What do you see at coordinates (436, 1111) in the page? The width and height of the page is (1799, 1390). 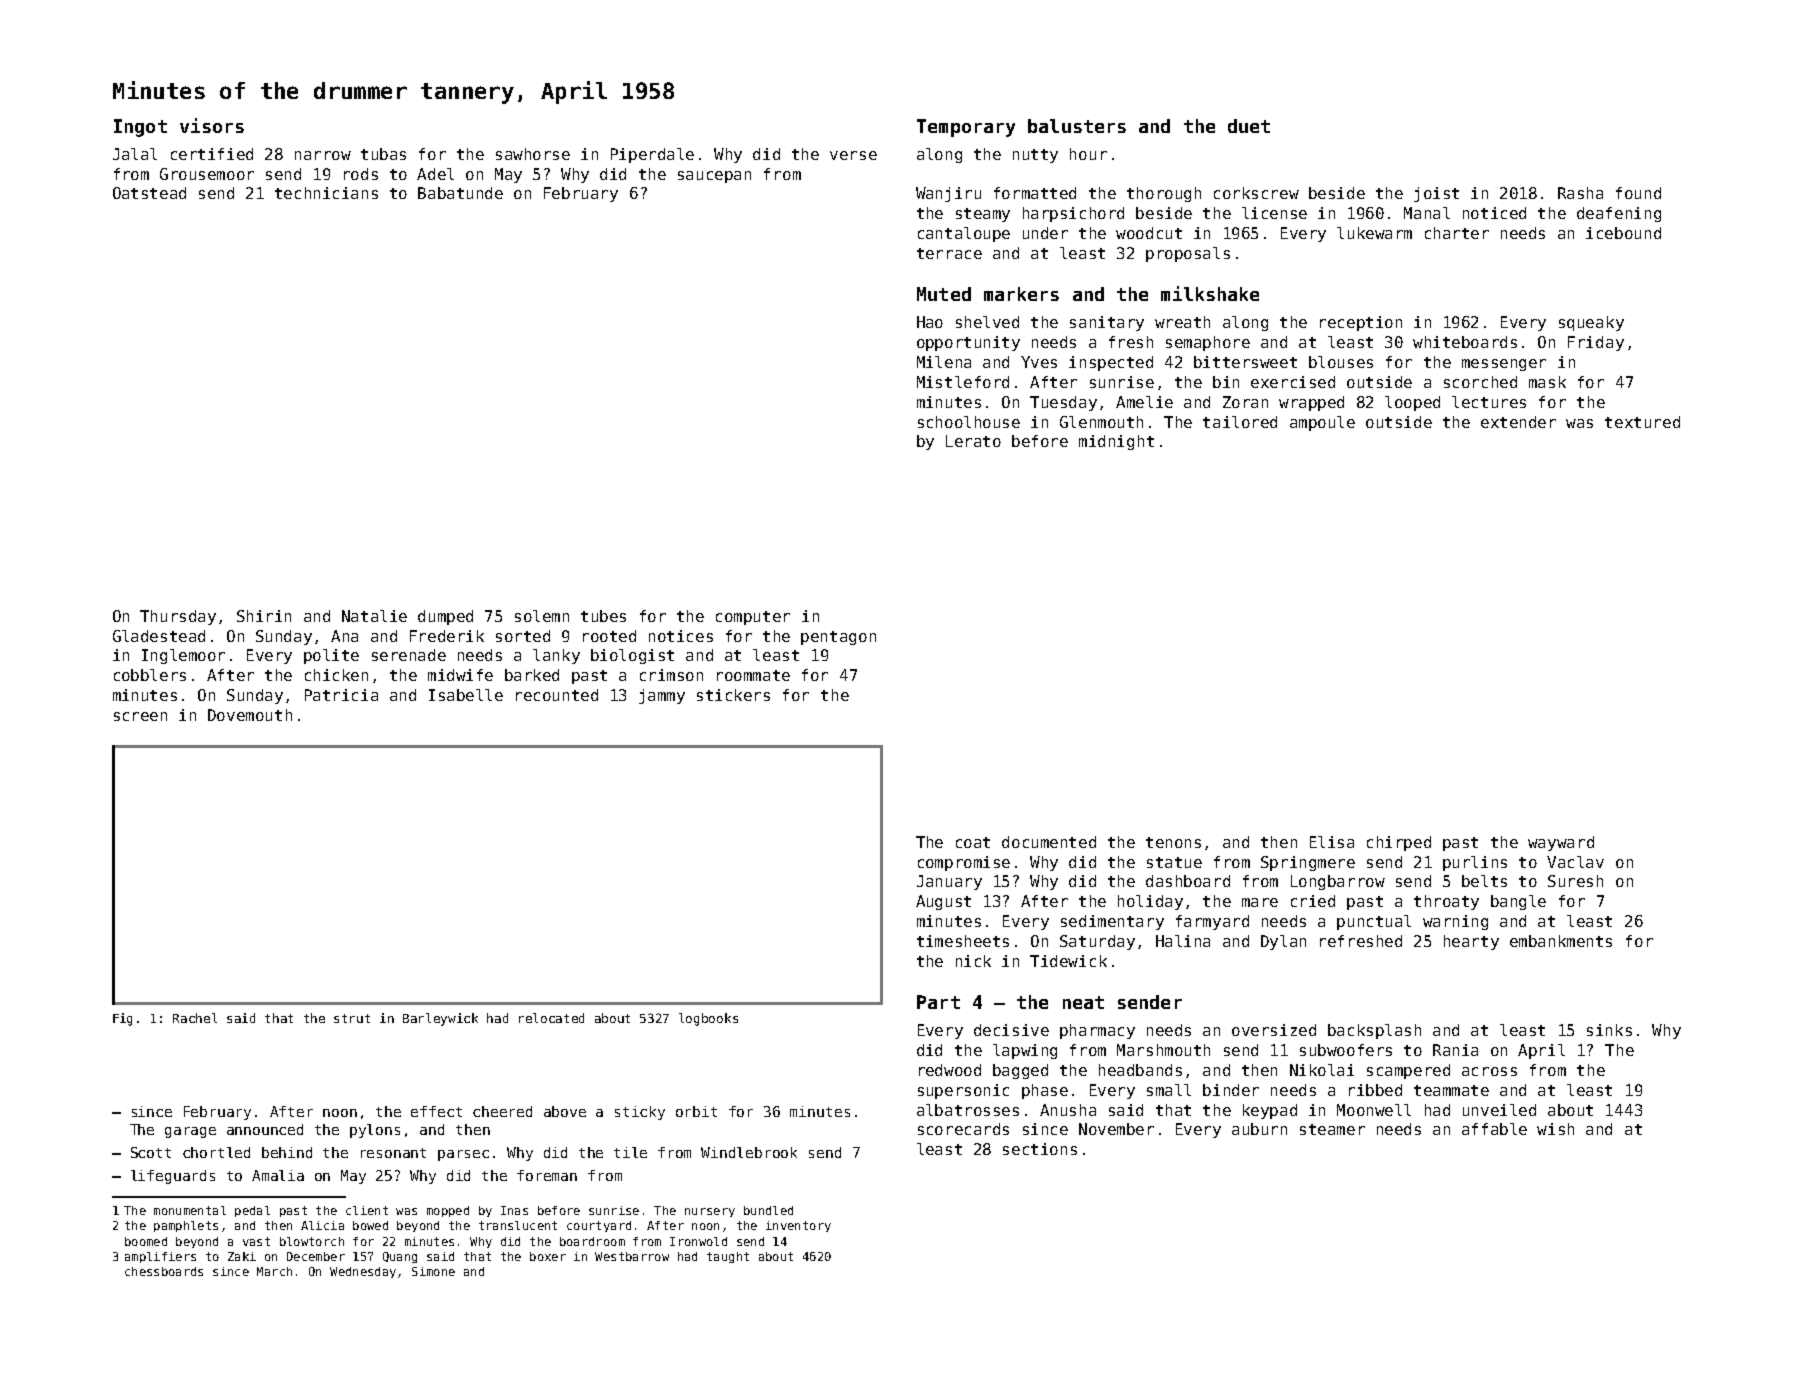 I see `effect` at bounding box center [436, 1111].
